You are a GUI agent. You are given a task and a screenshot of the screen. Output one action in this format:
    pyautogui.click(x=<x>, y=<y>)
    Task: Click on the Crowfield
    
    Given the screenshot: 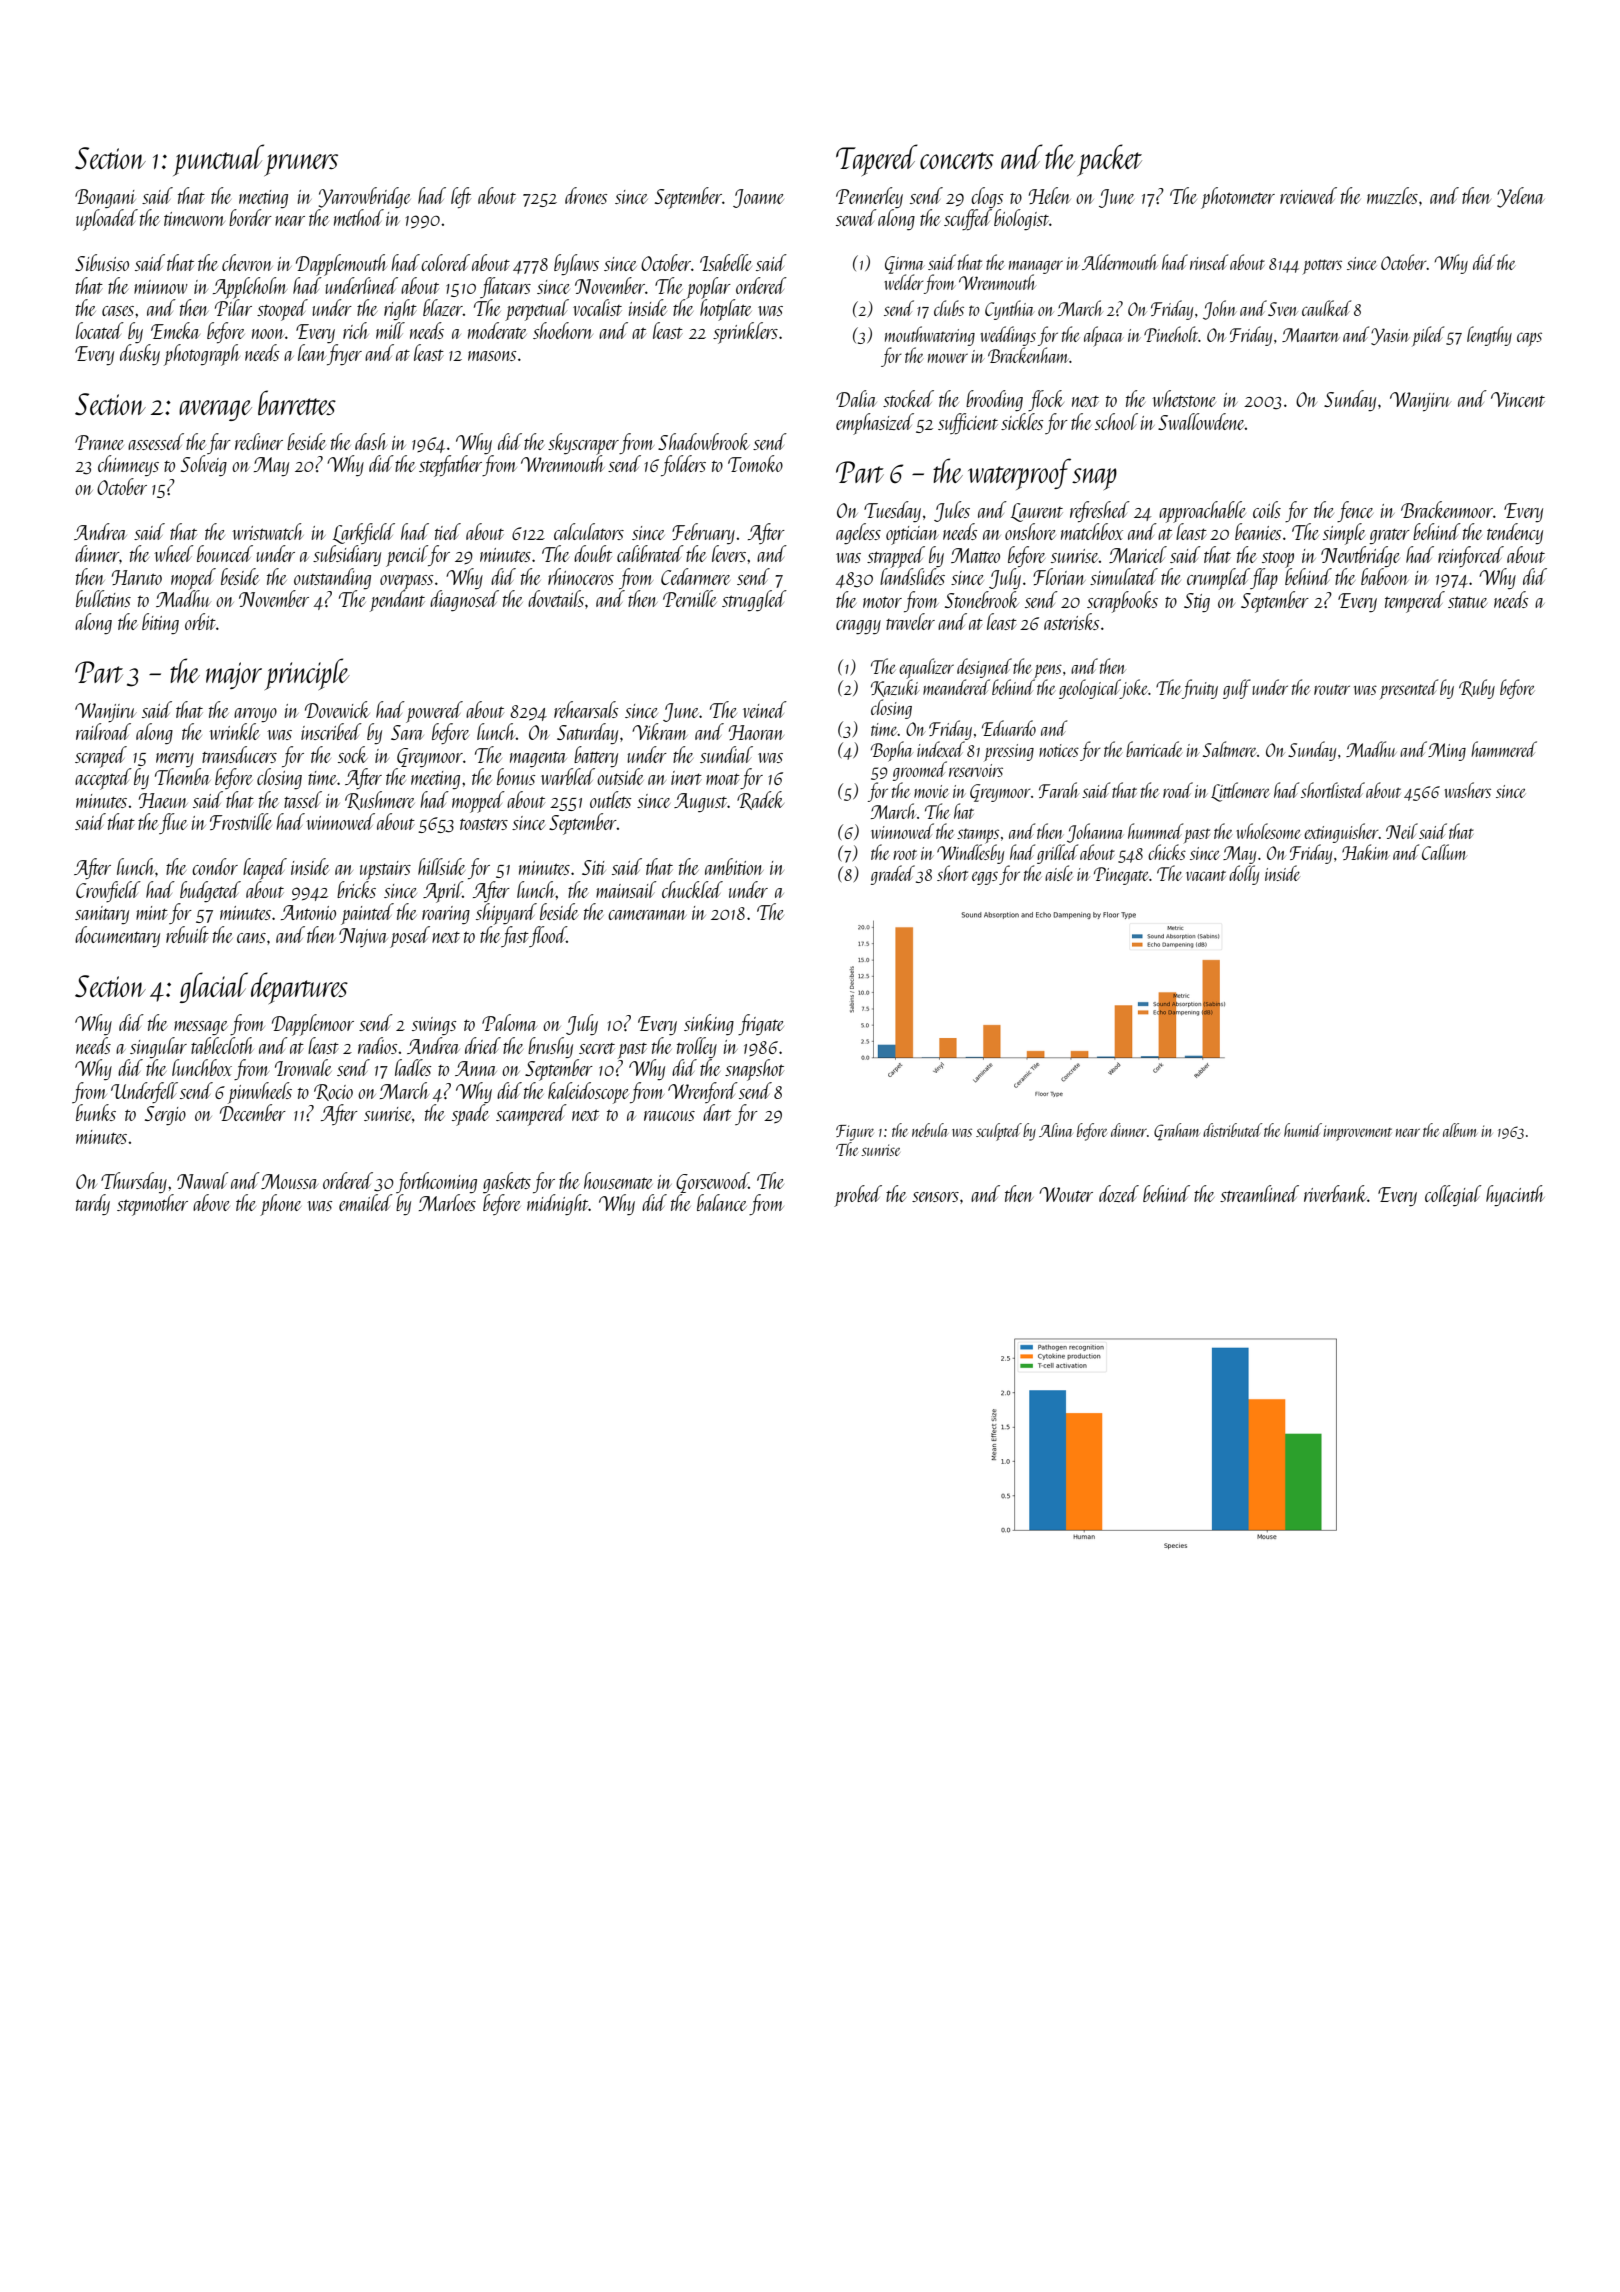 What is the action you would take?
    pyautogui.click(x=108, y=891)
